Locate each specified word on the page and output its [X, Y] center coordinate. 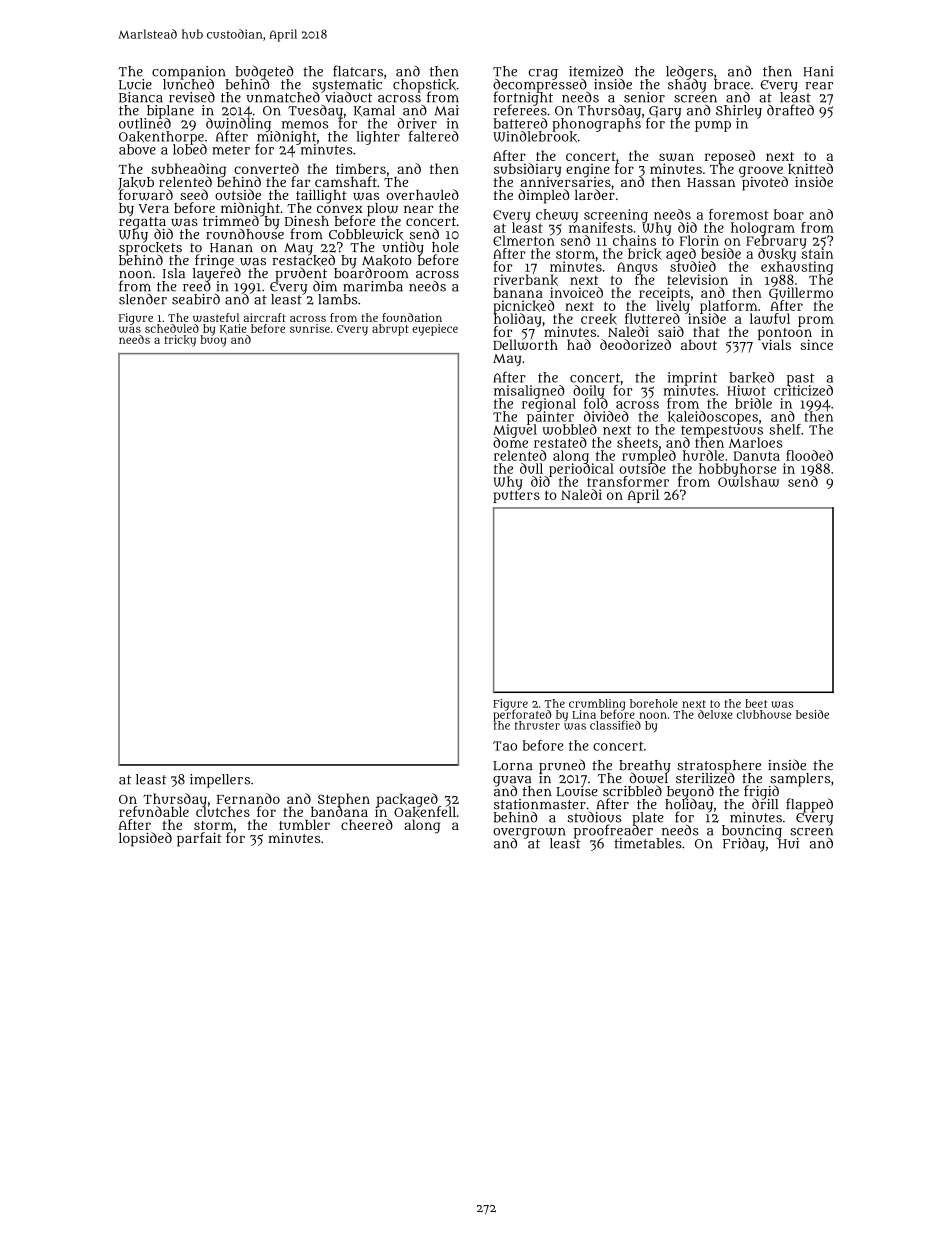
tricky [180, 341]
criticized [803, 390]
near [418, 209]
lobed [190, 149]
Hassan [711, 182]
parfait [199, 839]
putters [516, 496]
